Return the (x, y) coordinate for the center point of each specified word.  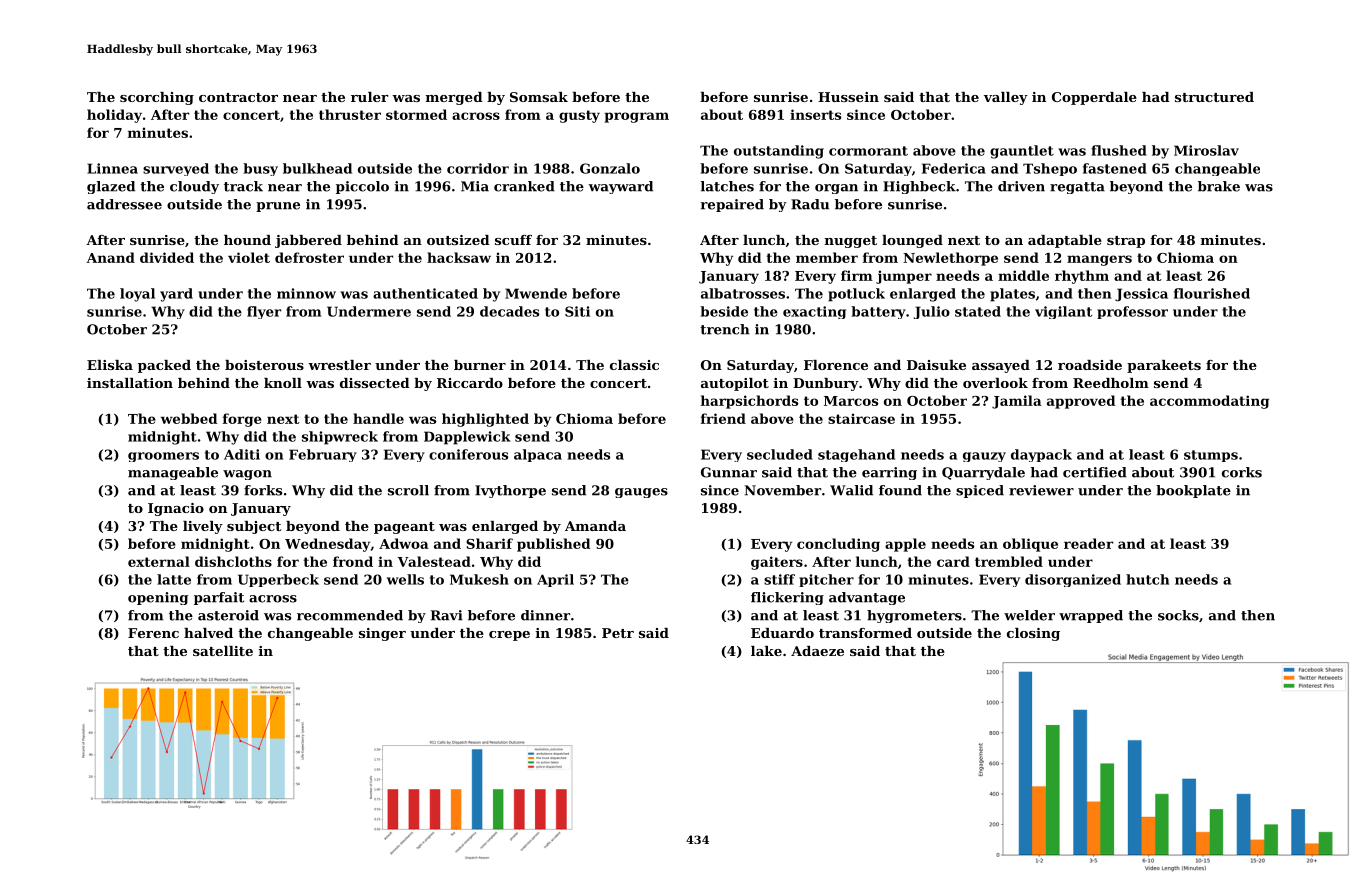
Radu (810, 204)
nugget (851, 242)
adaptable (1065, 241)
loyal (137, 295)
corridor (478, 168)
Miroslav (1206, 150)
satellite (223, 651)
